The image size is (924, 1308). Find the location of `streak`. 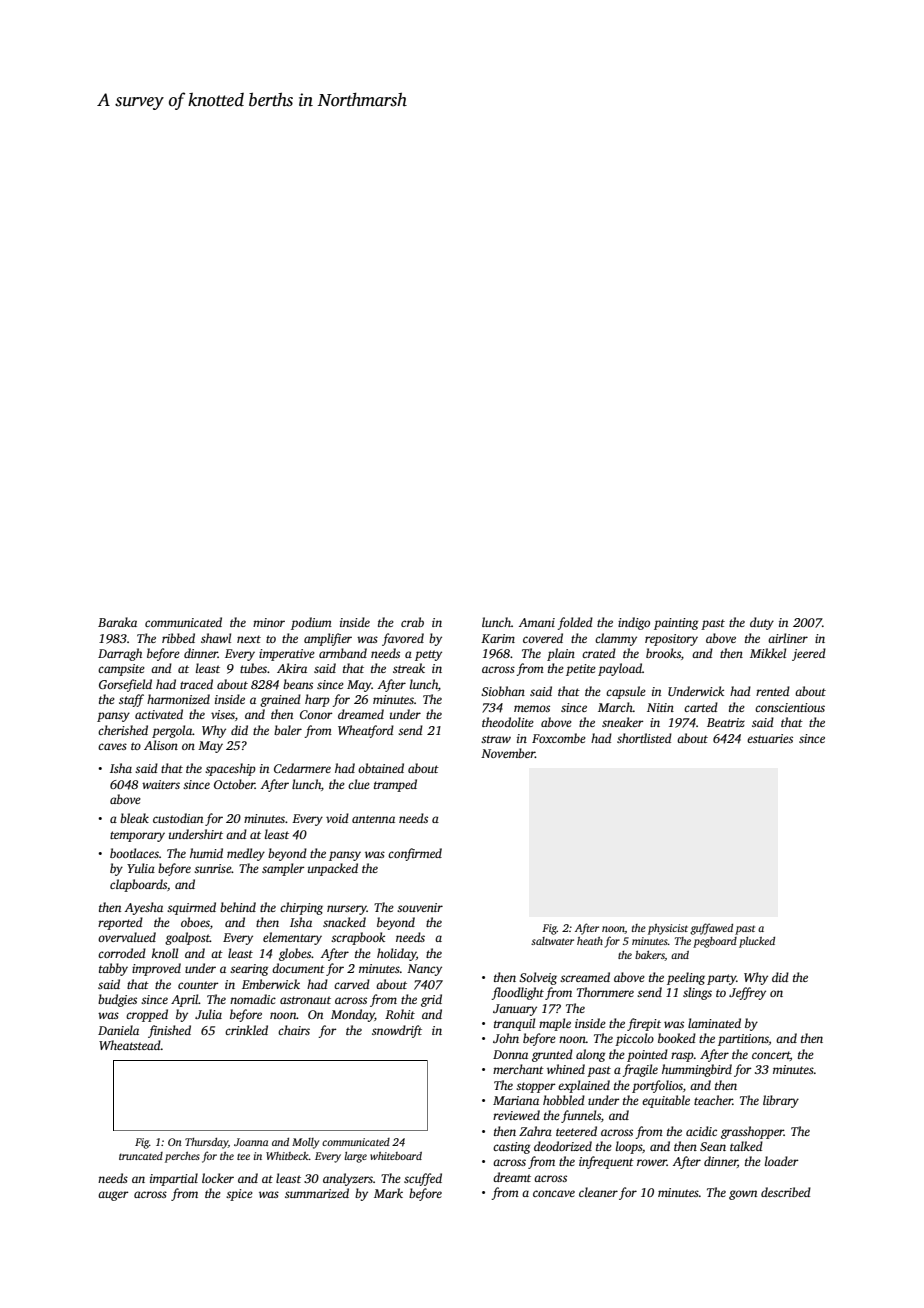

streak is located at coordinates (409, 668).
